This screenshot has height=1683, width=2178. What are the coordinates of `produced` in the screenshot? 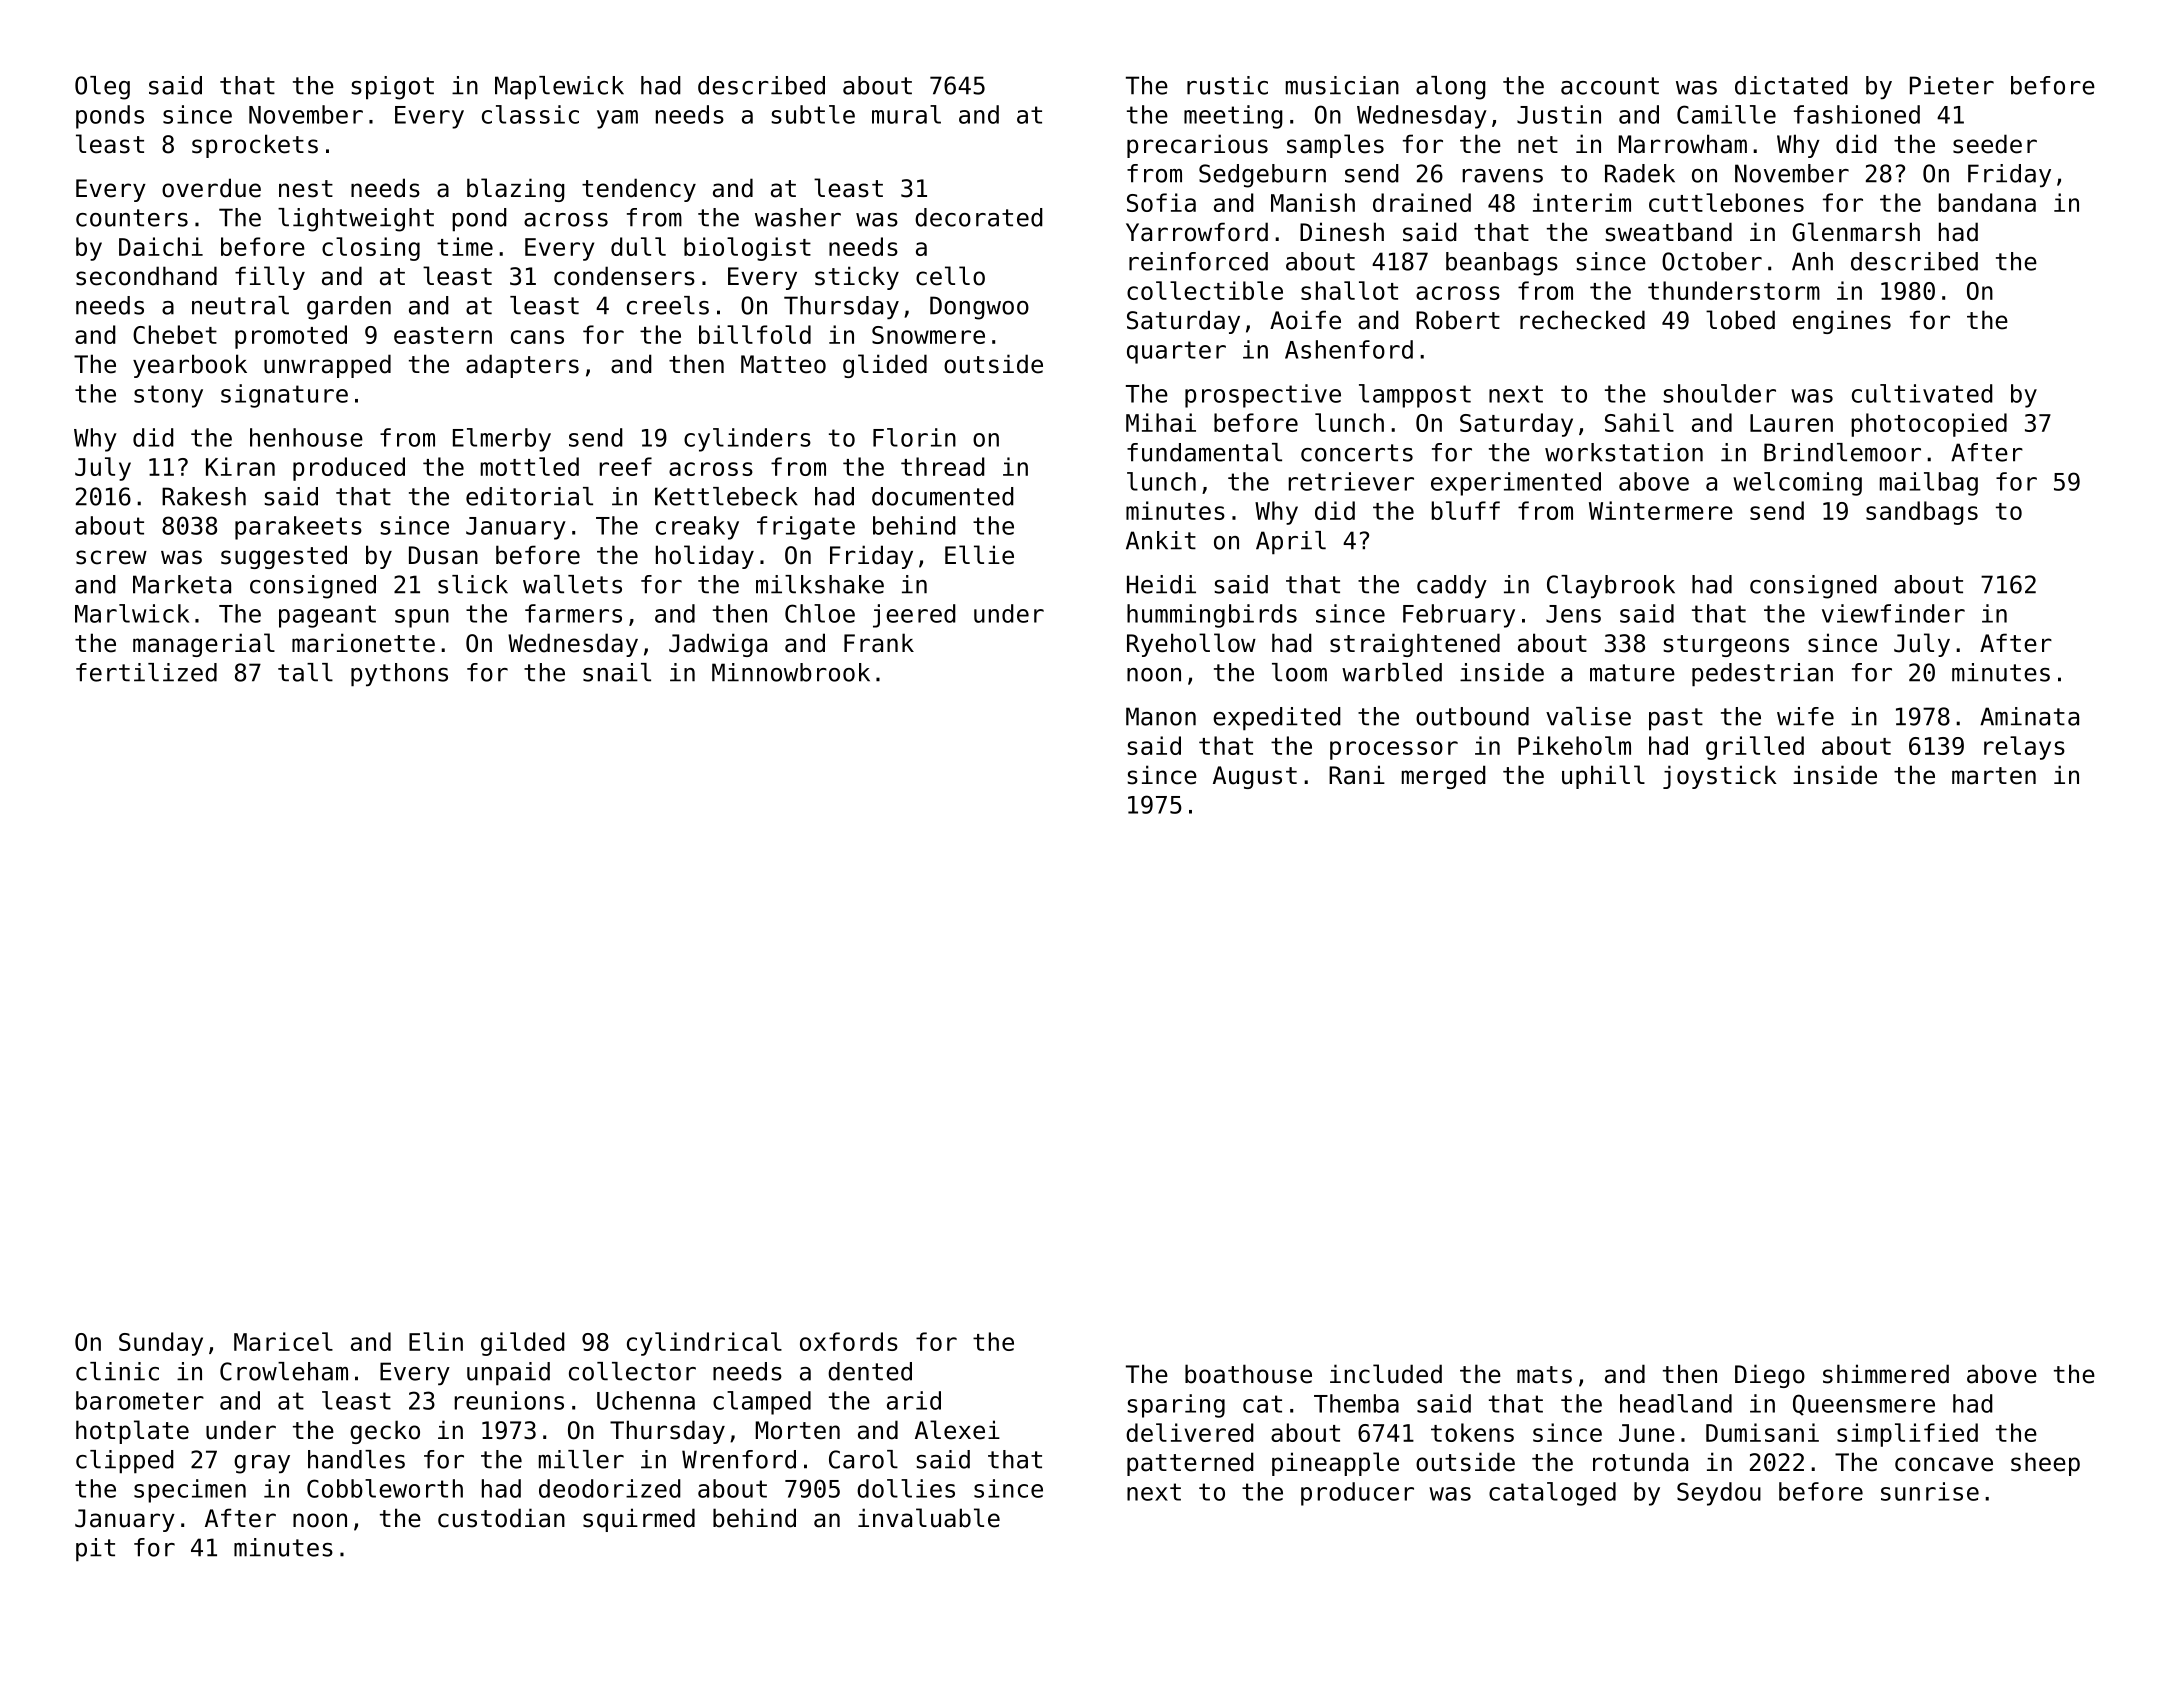 It's located at (349, 469).
